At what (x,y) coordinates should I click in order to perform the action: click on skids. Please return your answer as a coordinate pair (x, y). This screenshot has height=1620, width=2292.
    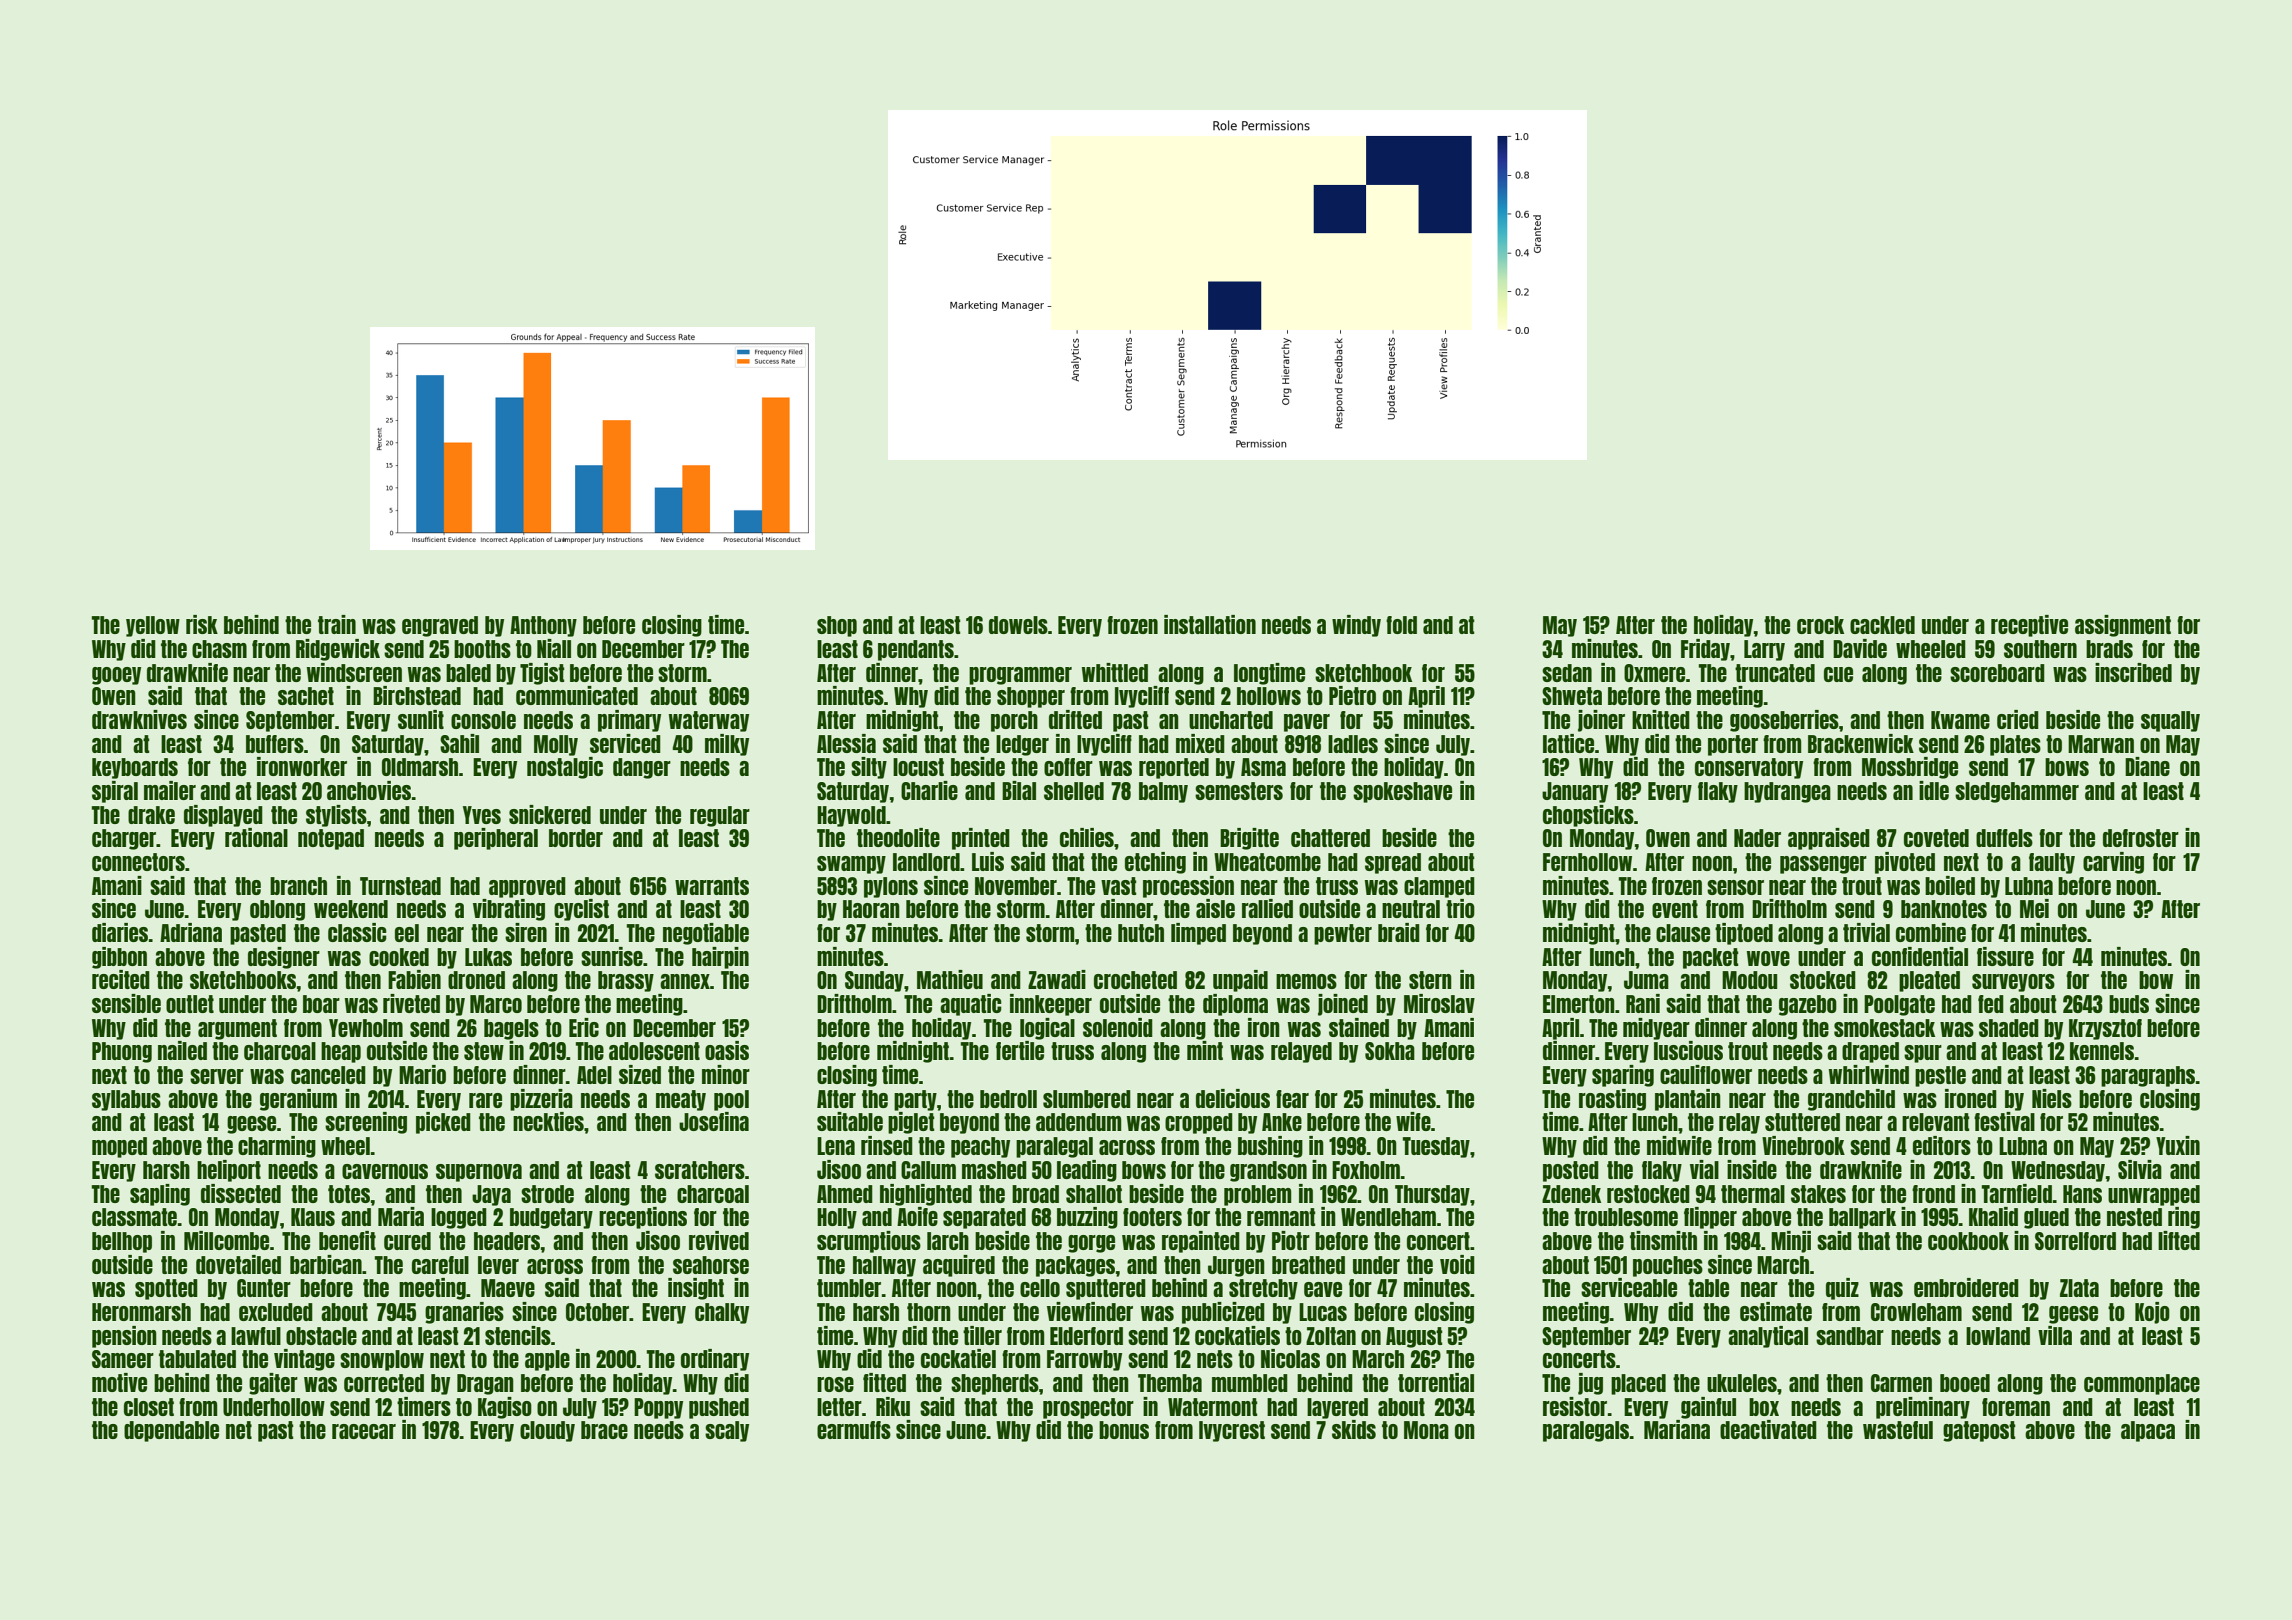
    Looking at the image, I should click on (1354, 1429).
